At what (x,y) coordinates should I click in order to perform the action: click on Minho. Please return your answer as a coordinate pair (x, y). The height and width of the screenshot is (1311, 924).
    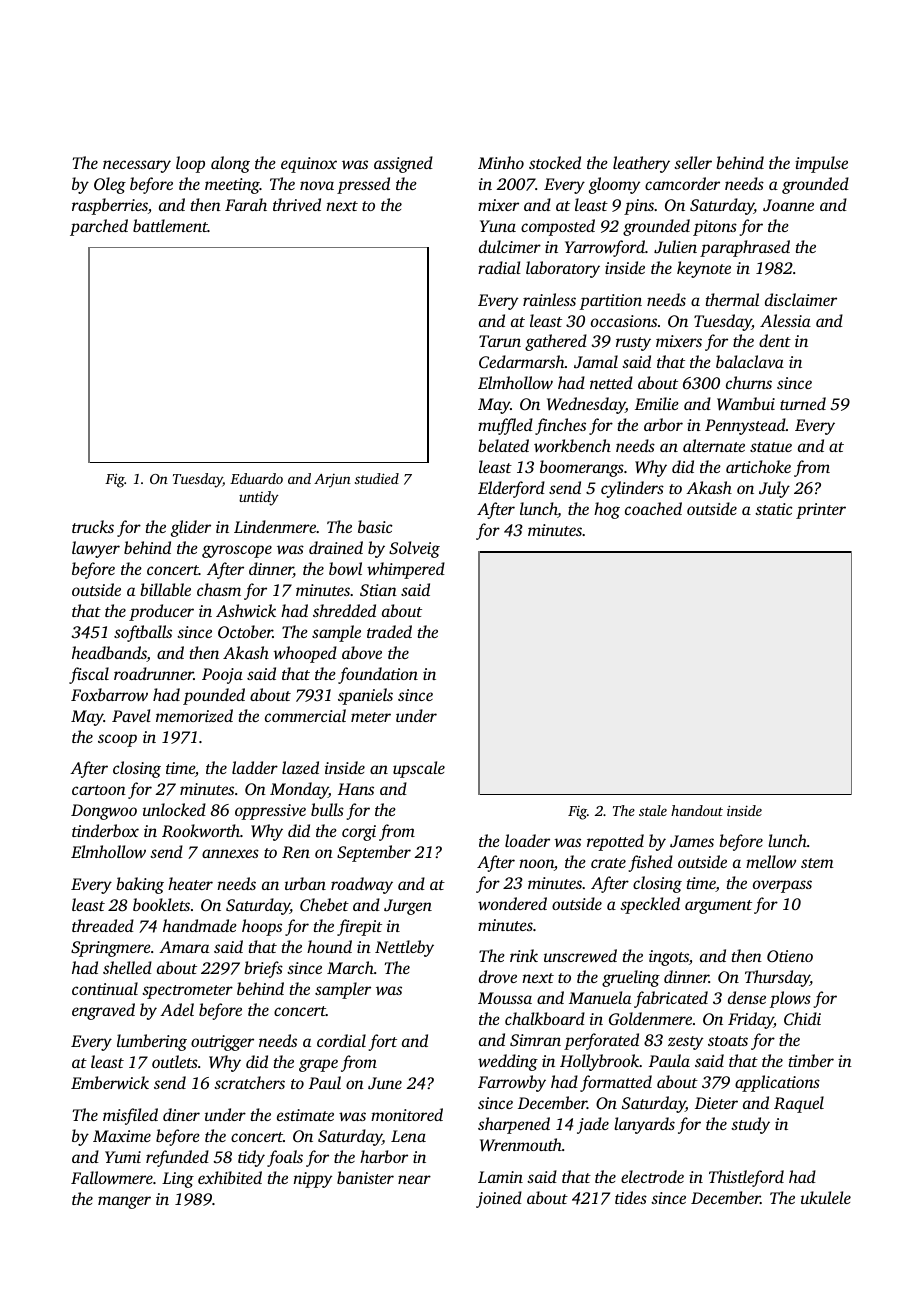
    Looking at the image, I should click on (501, 162).
